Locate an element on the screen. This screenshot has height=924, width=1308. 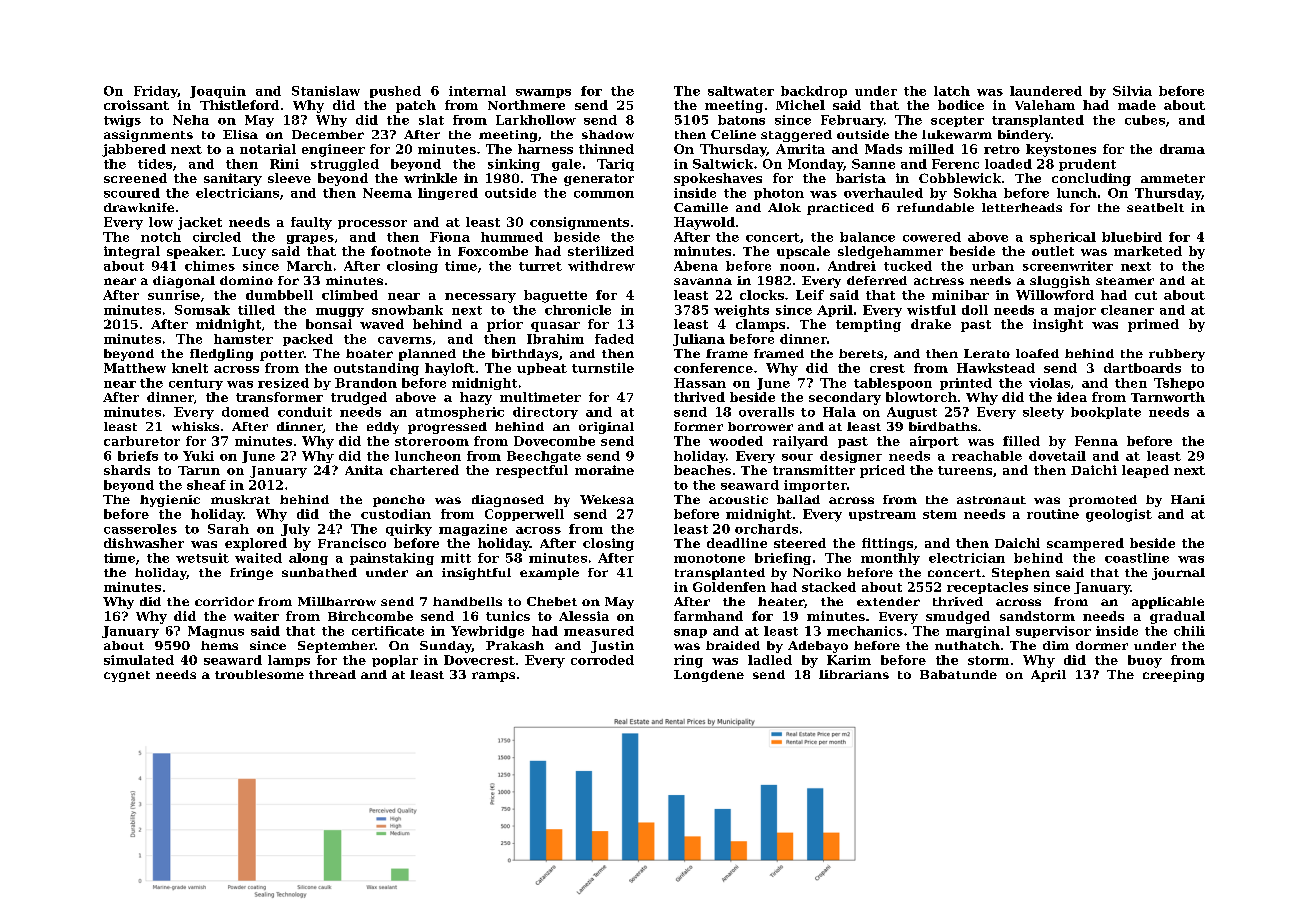
borrower is located at coordinates (760, 426).
